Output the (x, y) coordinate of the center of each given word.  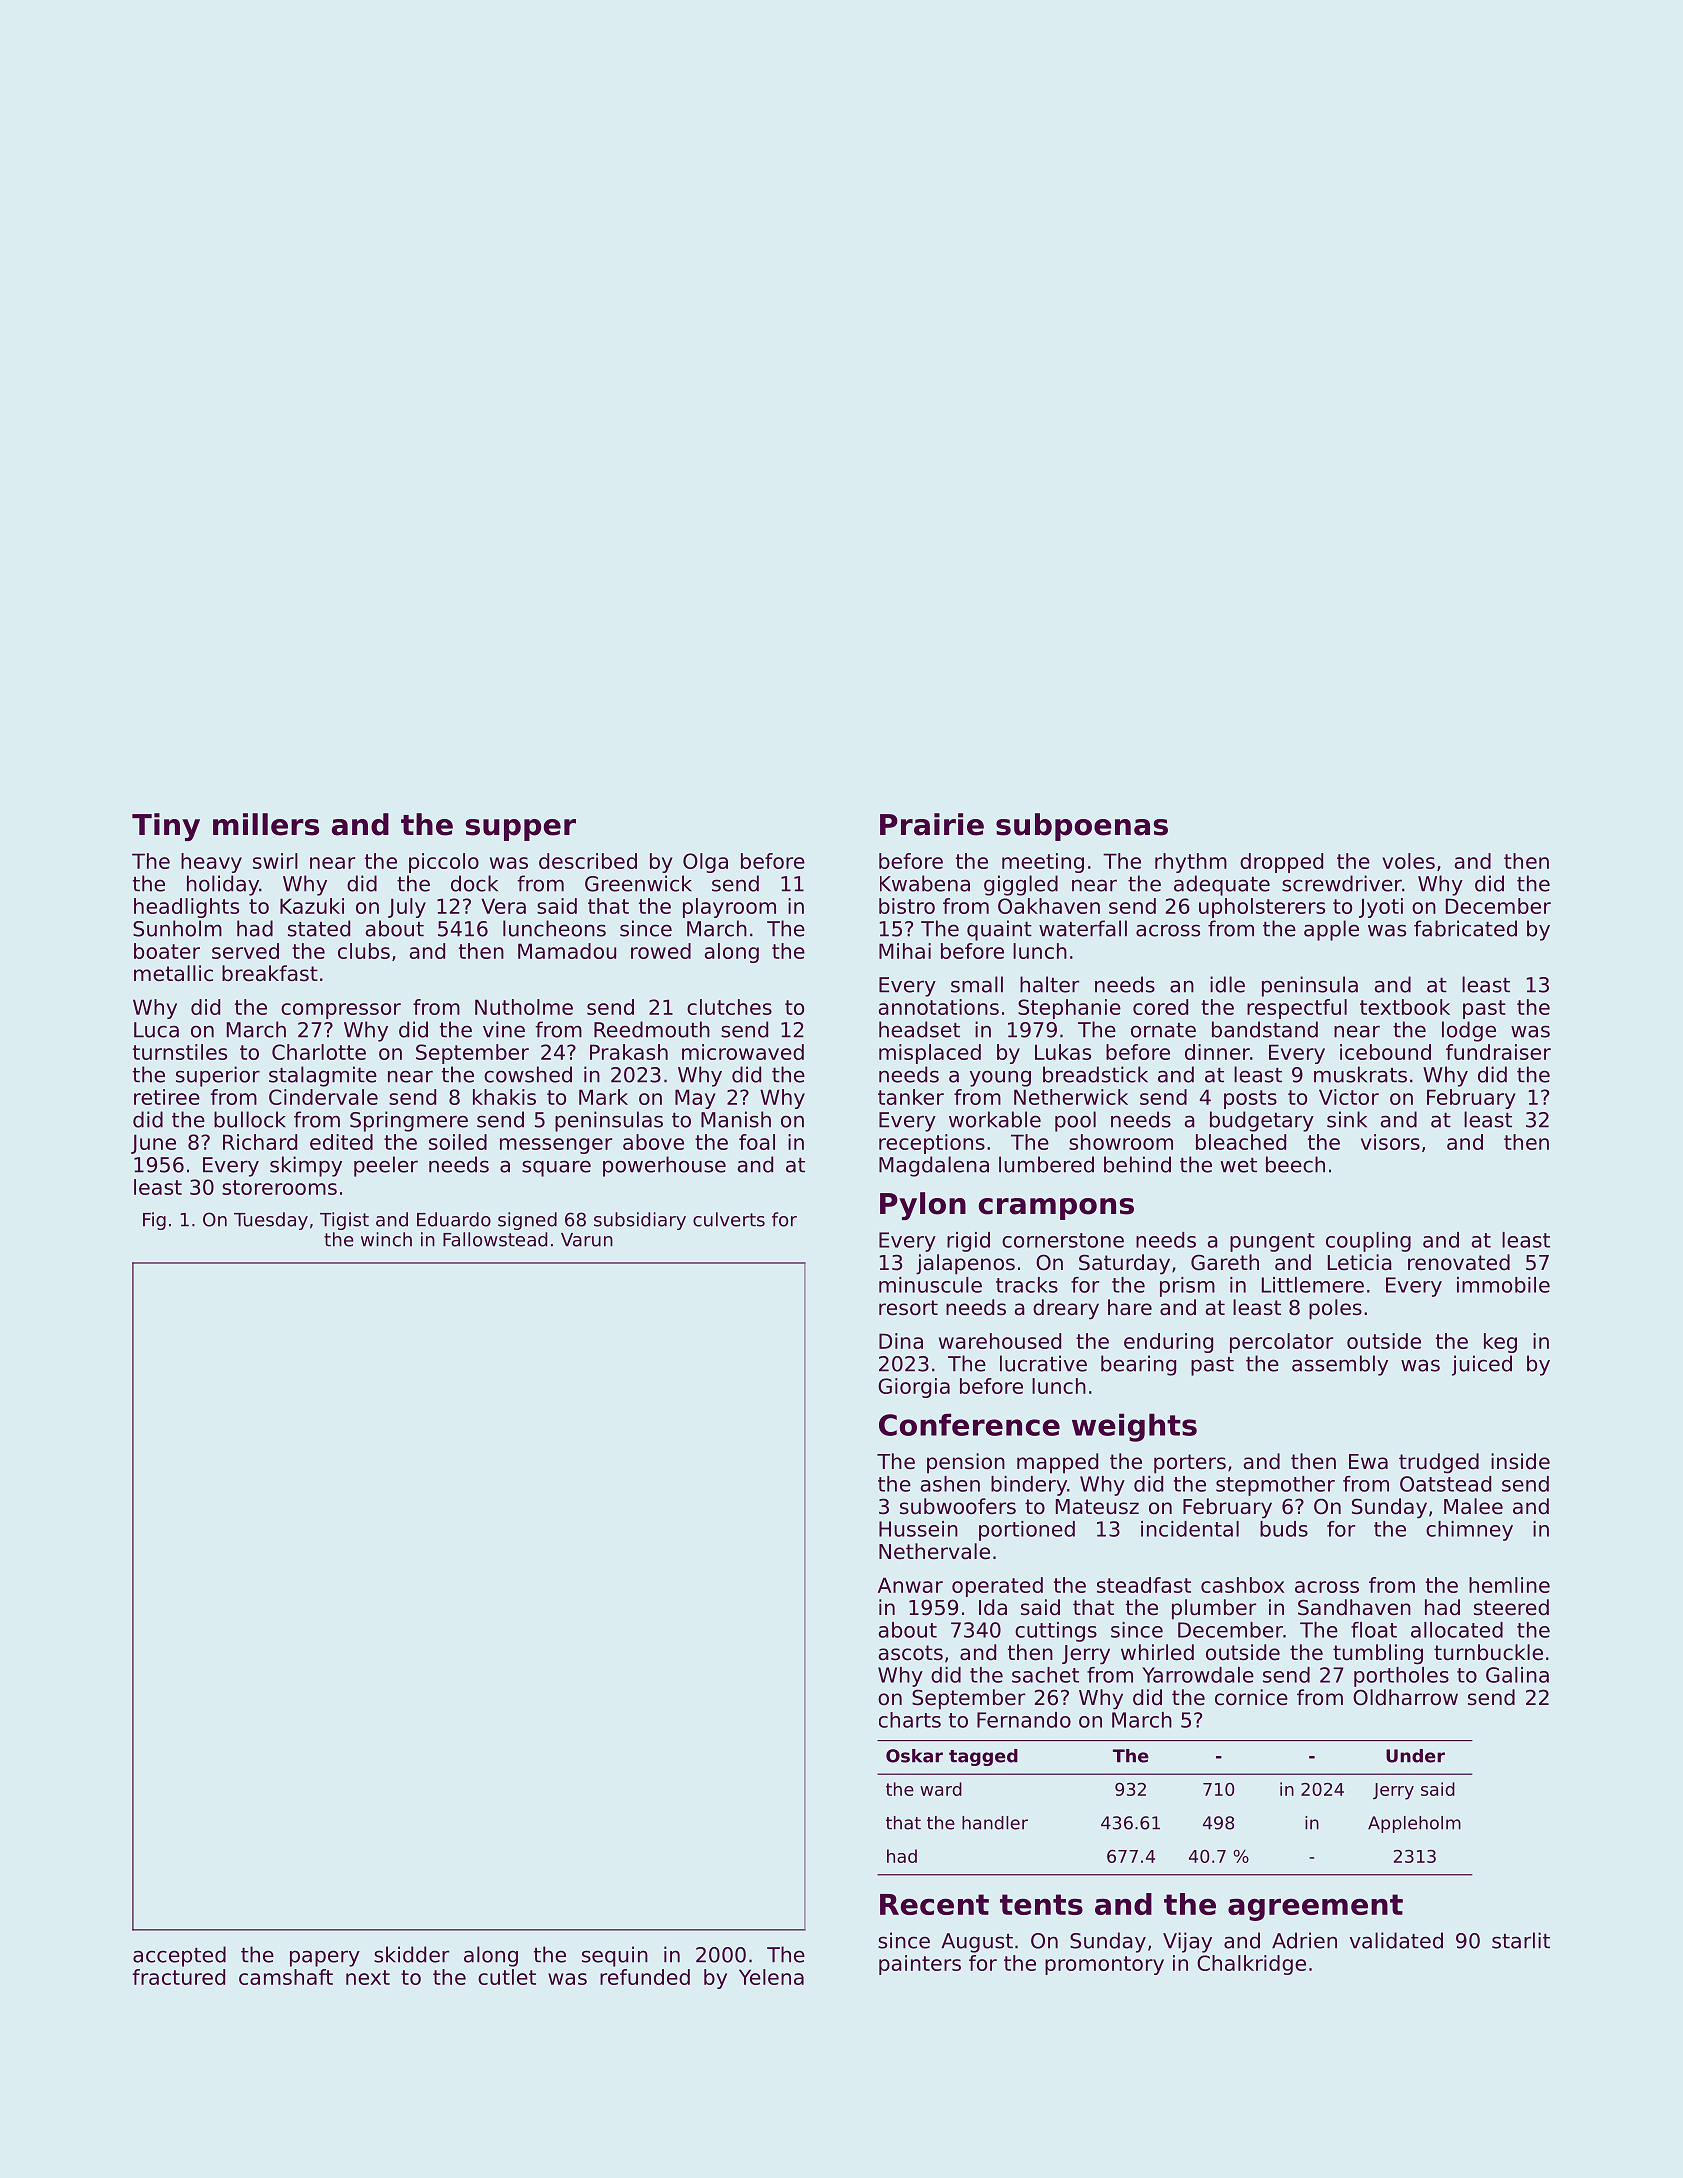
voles (1408, 861)
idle (1227, 984)
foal (757, 1142)
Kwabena (925, 883)
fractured (178, 1977)
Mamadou (567, 951)
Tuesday (271, 1221)
